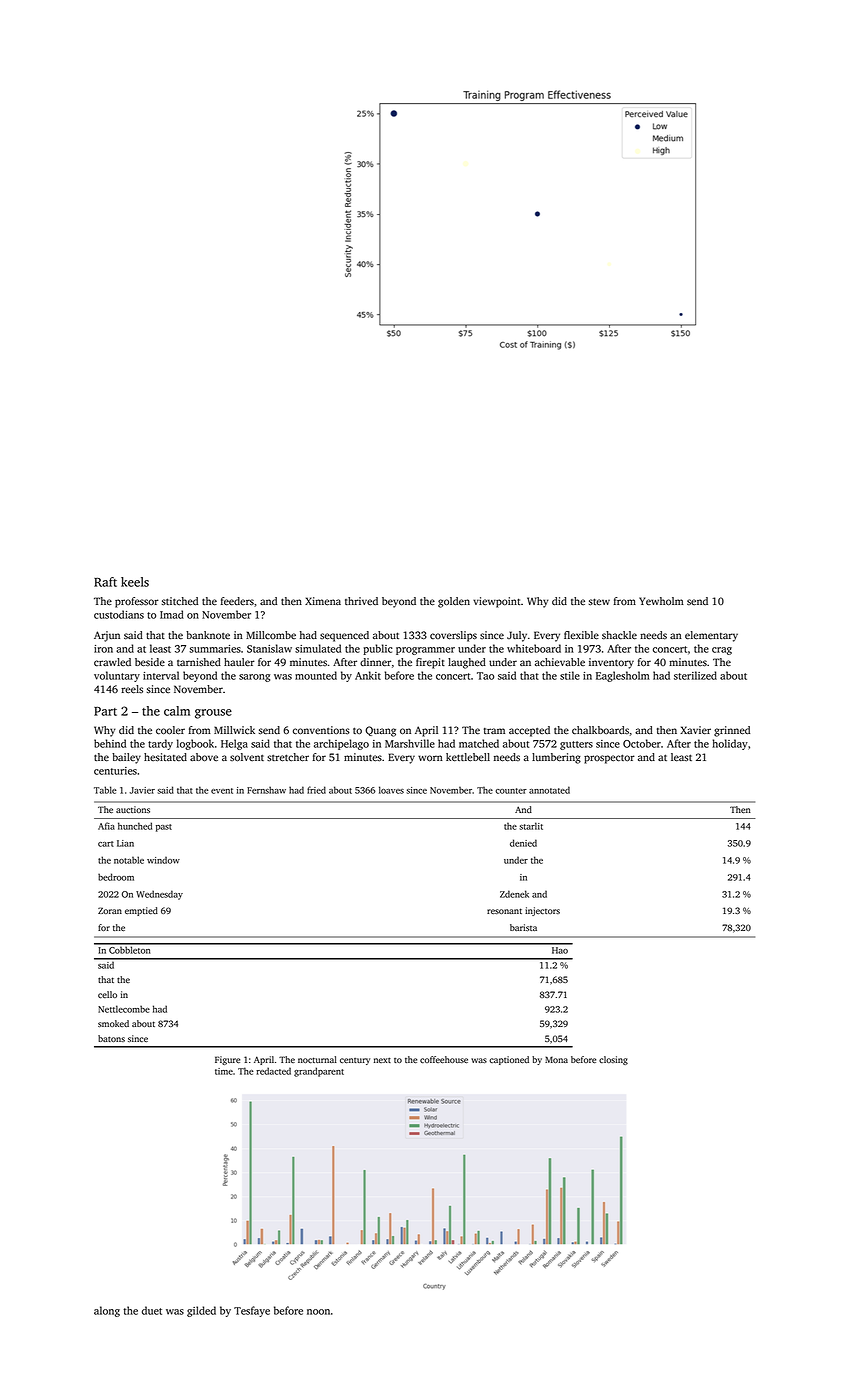 This document has width=849, height=1400. Describe the element at coordinates (504, 911) in the document. I see `resonant` at that location.
